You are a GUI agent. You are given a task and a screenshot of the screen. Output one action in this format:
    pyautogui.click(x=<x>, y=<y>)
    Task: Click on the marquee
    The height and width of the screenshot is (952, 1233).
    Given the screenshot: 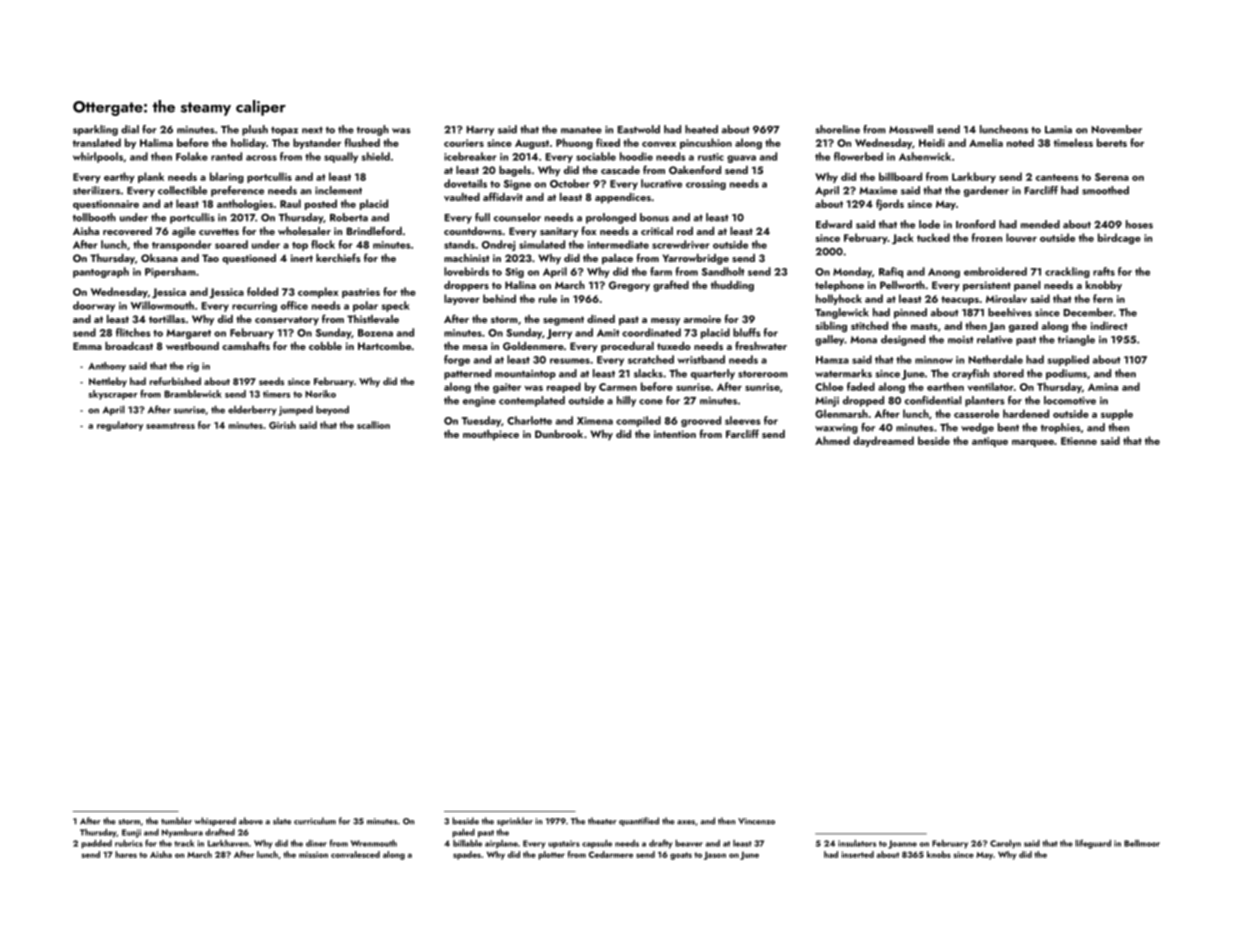 What is the action you would take?
    pyautogui.click(x=1033, y=443)
